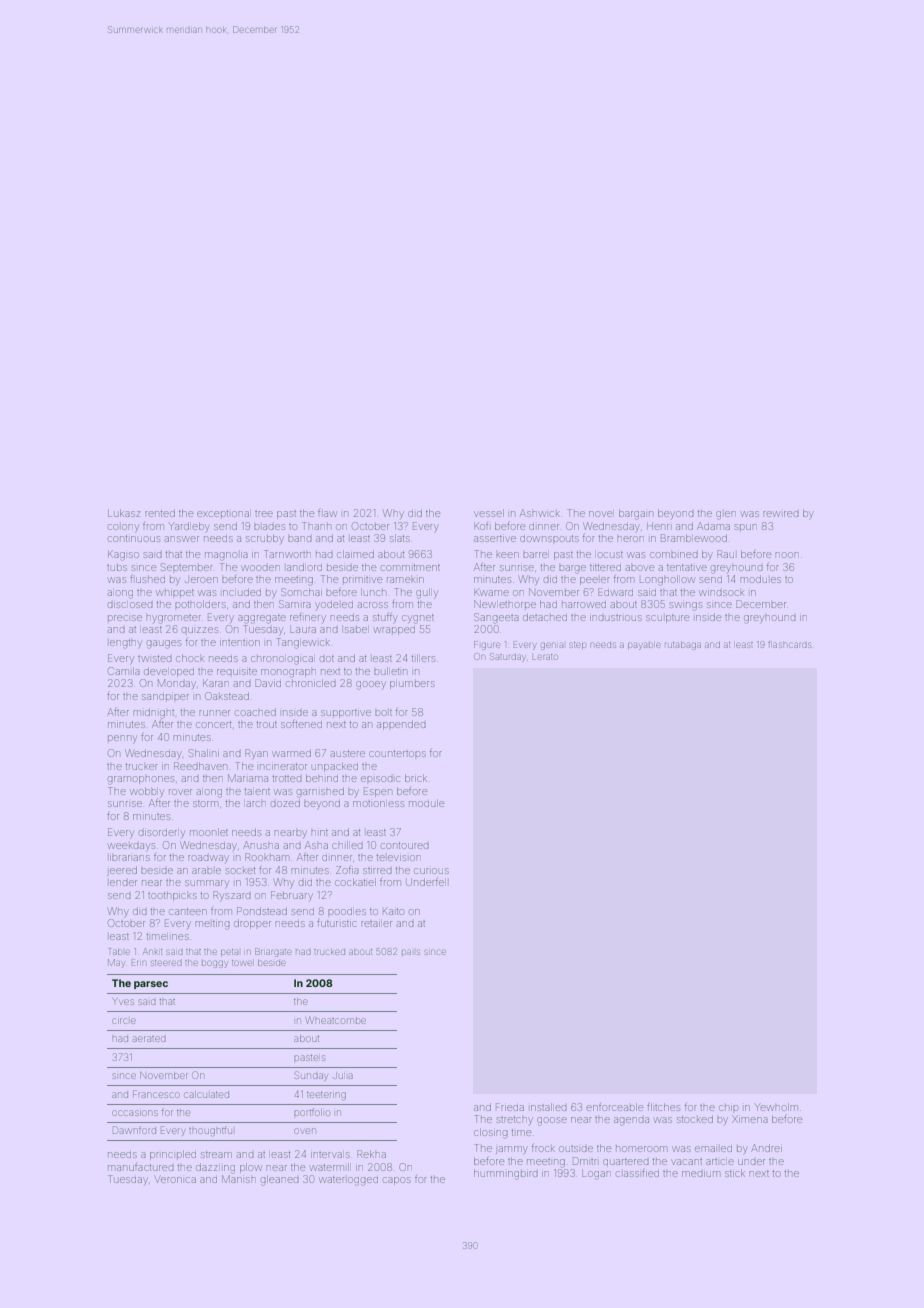 This screenshot has height=1308, width=924. What do you see at coordinates (393, 911) in the screenshot?
I see `Kaito` at bounding box center [393, 911].
